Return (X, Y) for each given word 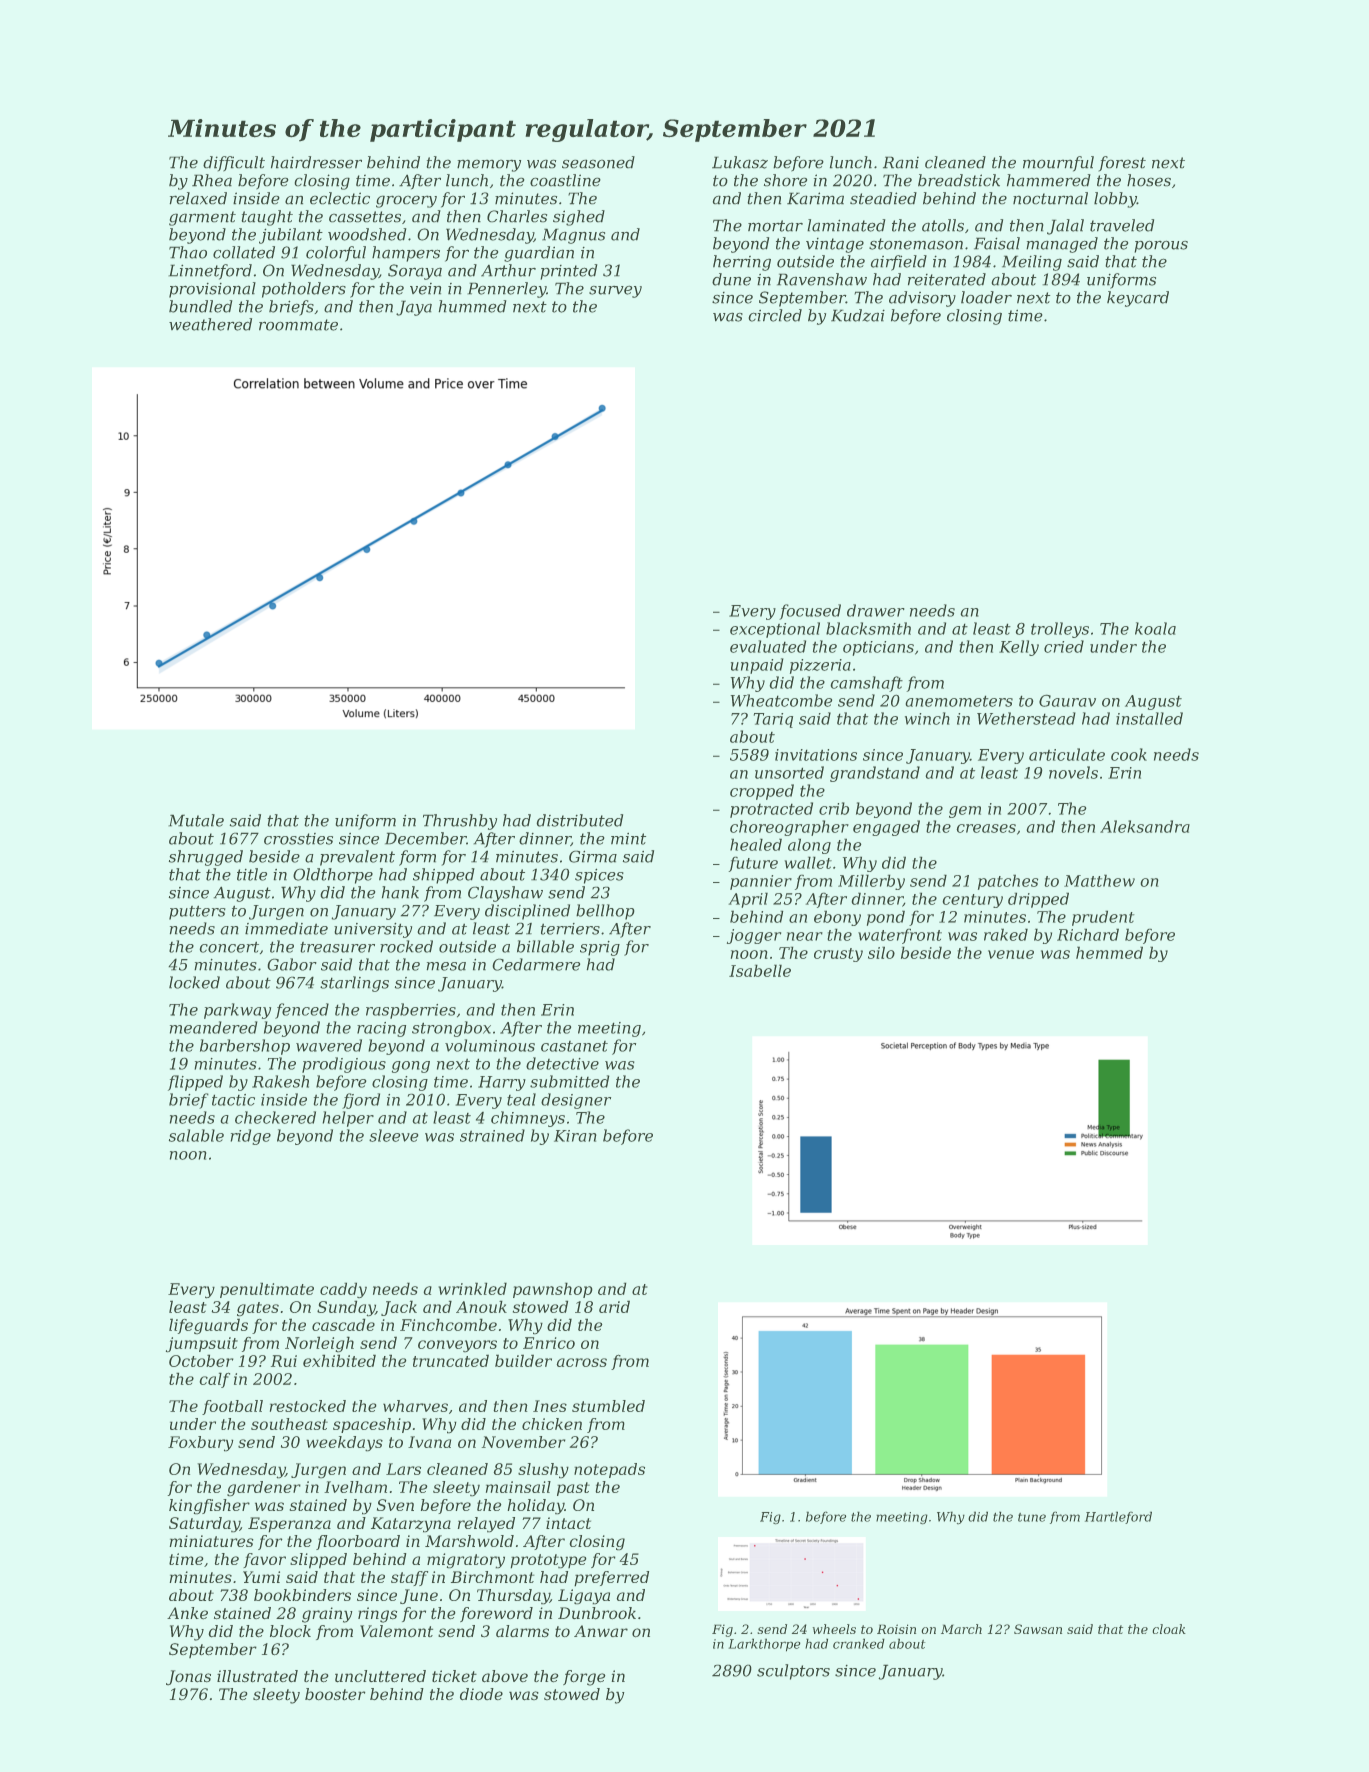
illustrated (257, 1676)
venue (1011, 954)
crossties (298, 839)
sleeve (393, 1135)
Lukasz (740, 162)
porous (1161, 247)
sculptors (793, 1672)
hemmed (1109, 953)
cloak (1169, 1629)
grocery (406, 202)
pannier (761, 882)
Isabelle (760, 971)
